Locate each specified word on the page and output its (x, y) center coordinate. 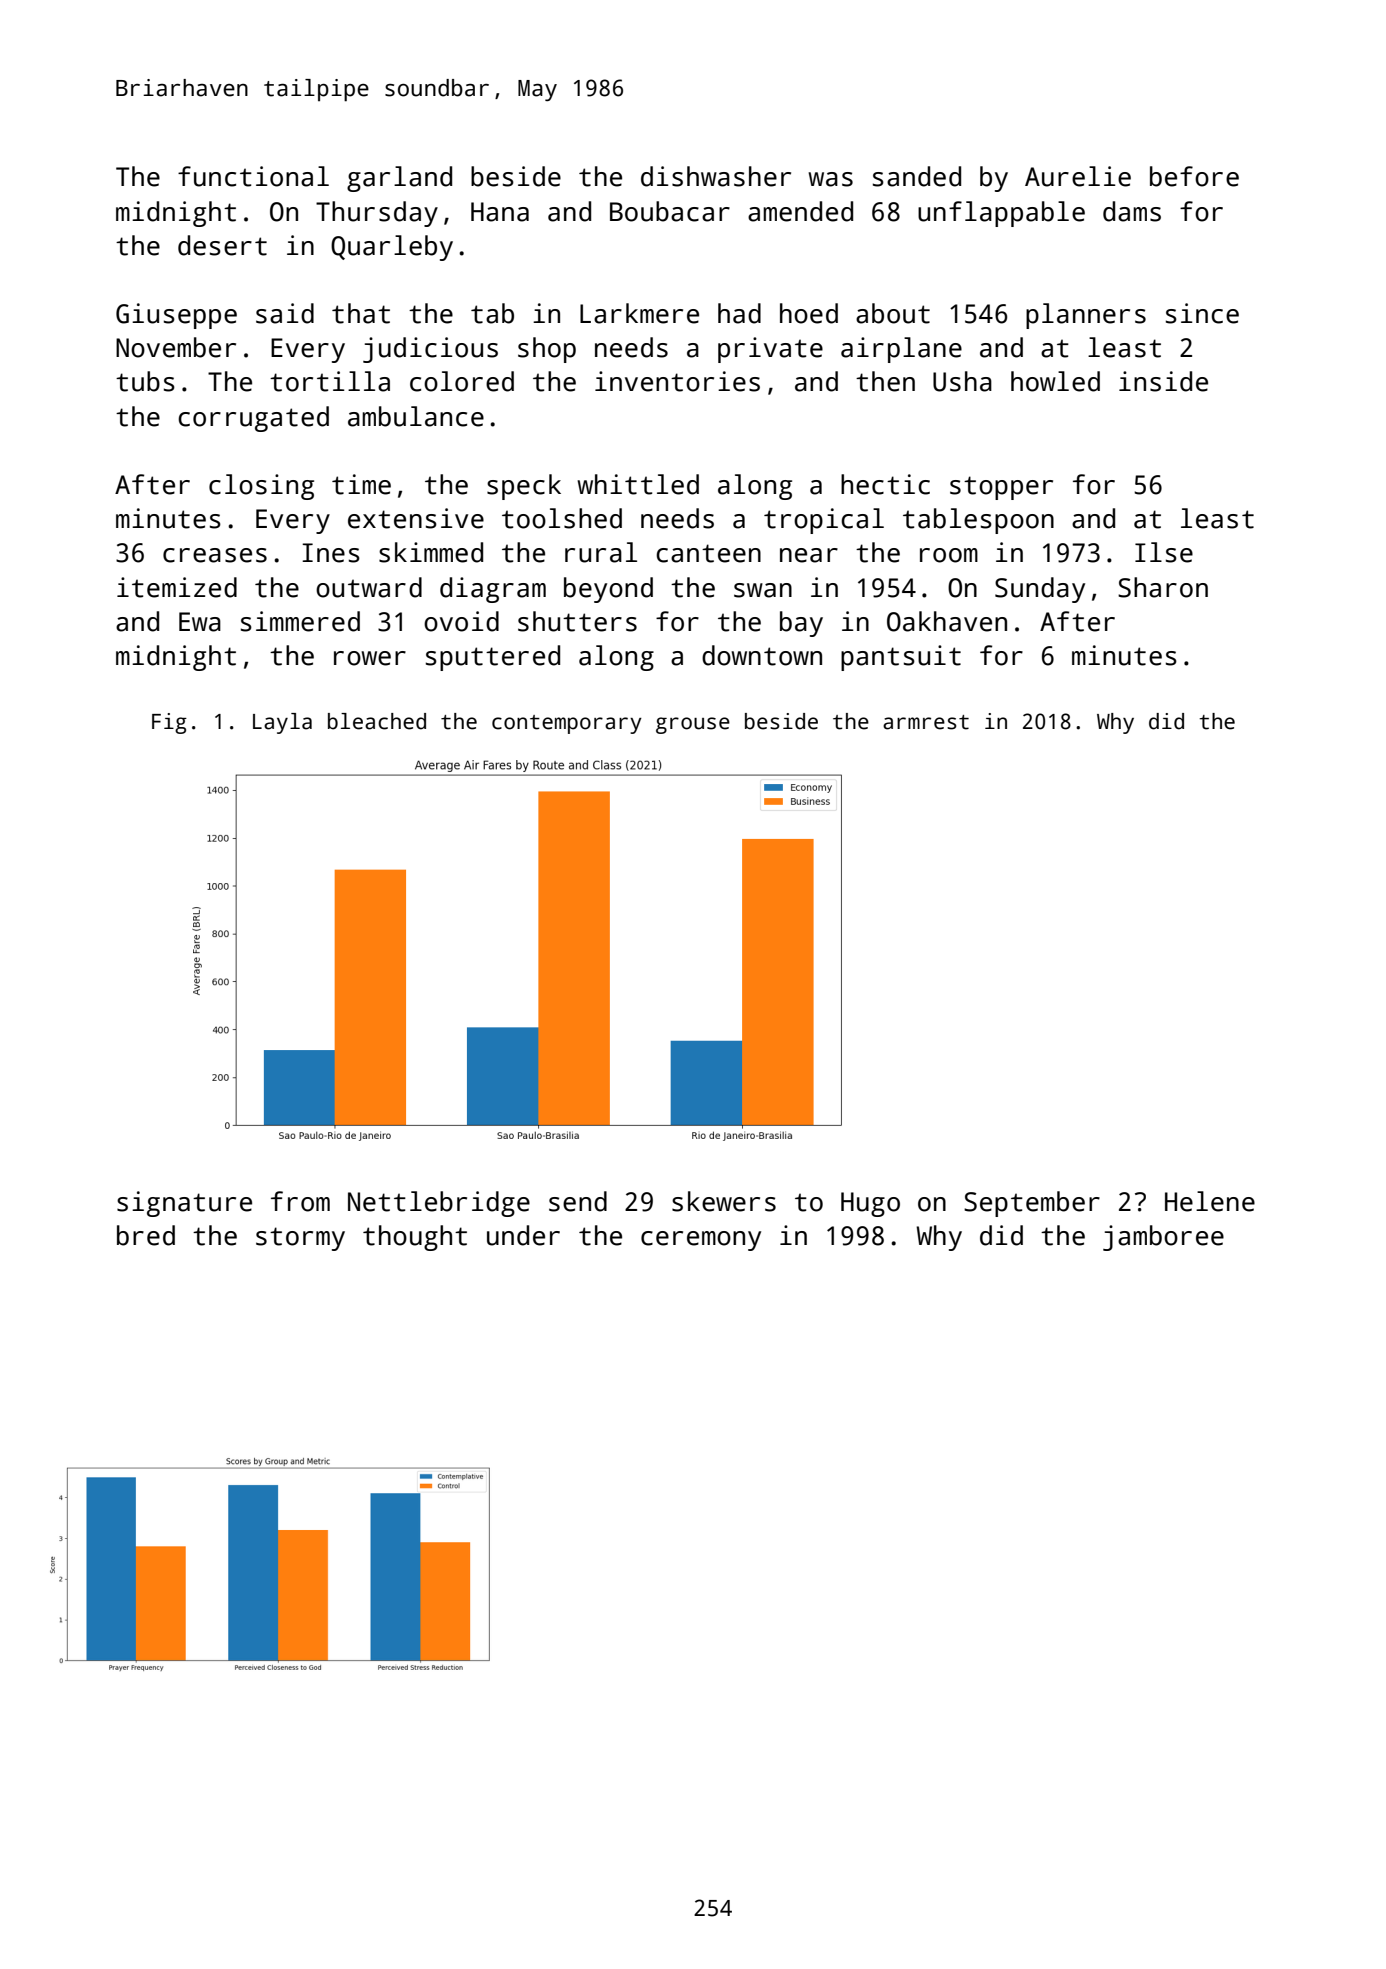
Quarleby (392, 248)
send (578, 1201)
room (949, 555)
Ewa (200, 622)
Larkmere (639, 313)
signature (184, 1204)
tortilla (330, 381)
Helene (1210, 1201)
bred (146, 1235)
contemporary (567, 724)
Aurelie (1078, 176)
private (770, 350)
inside (1163, 381)
